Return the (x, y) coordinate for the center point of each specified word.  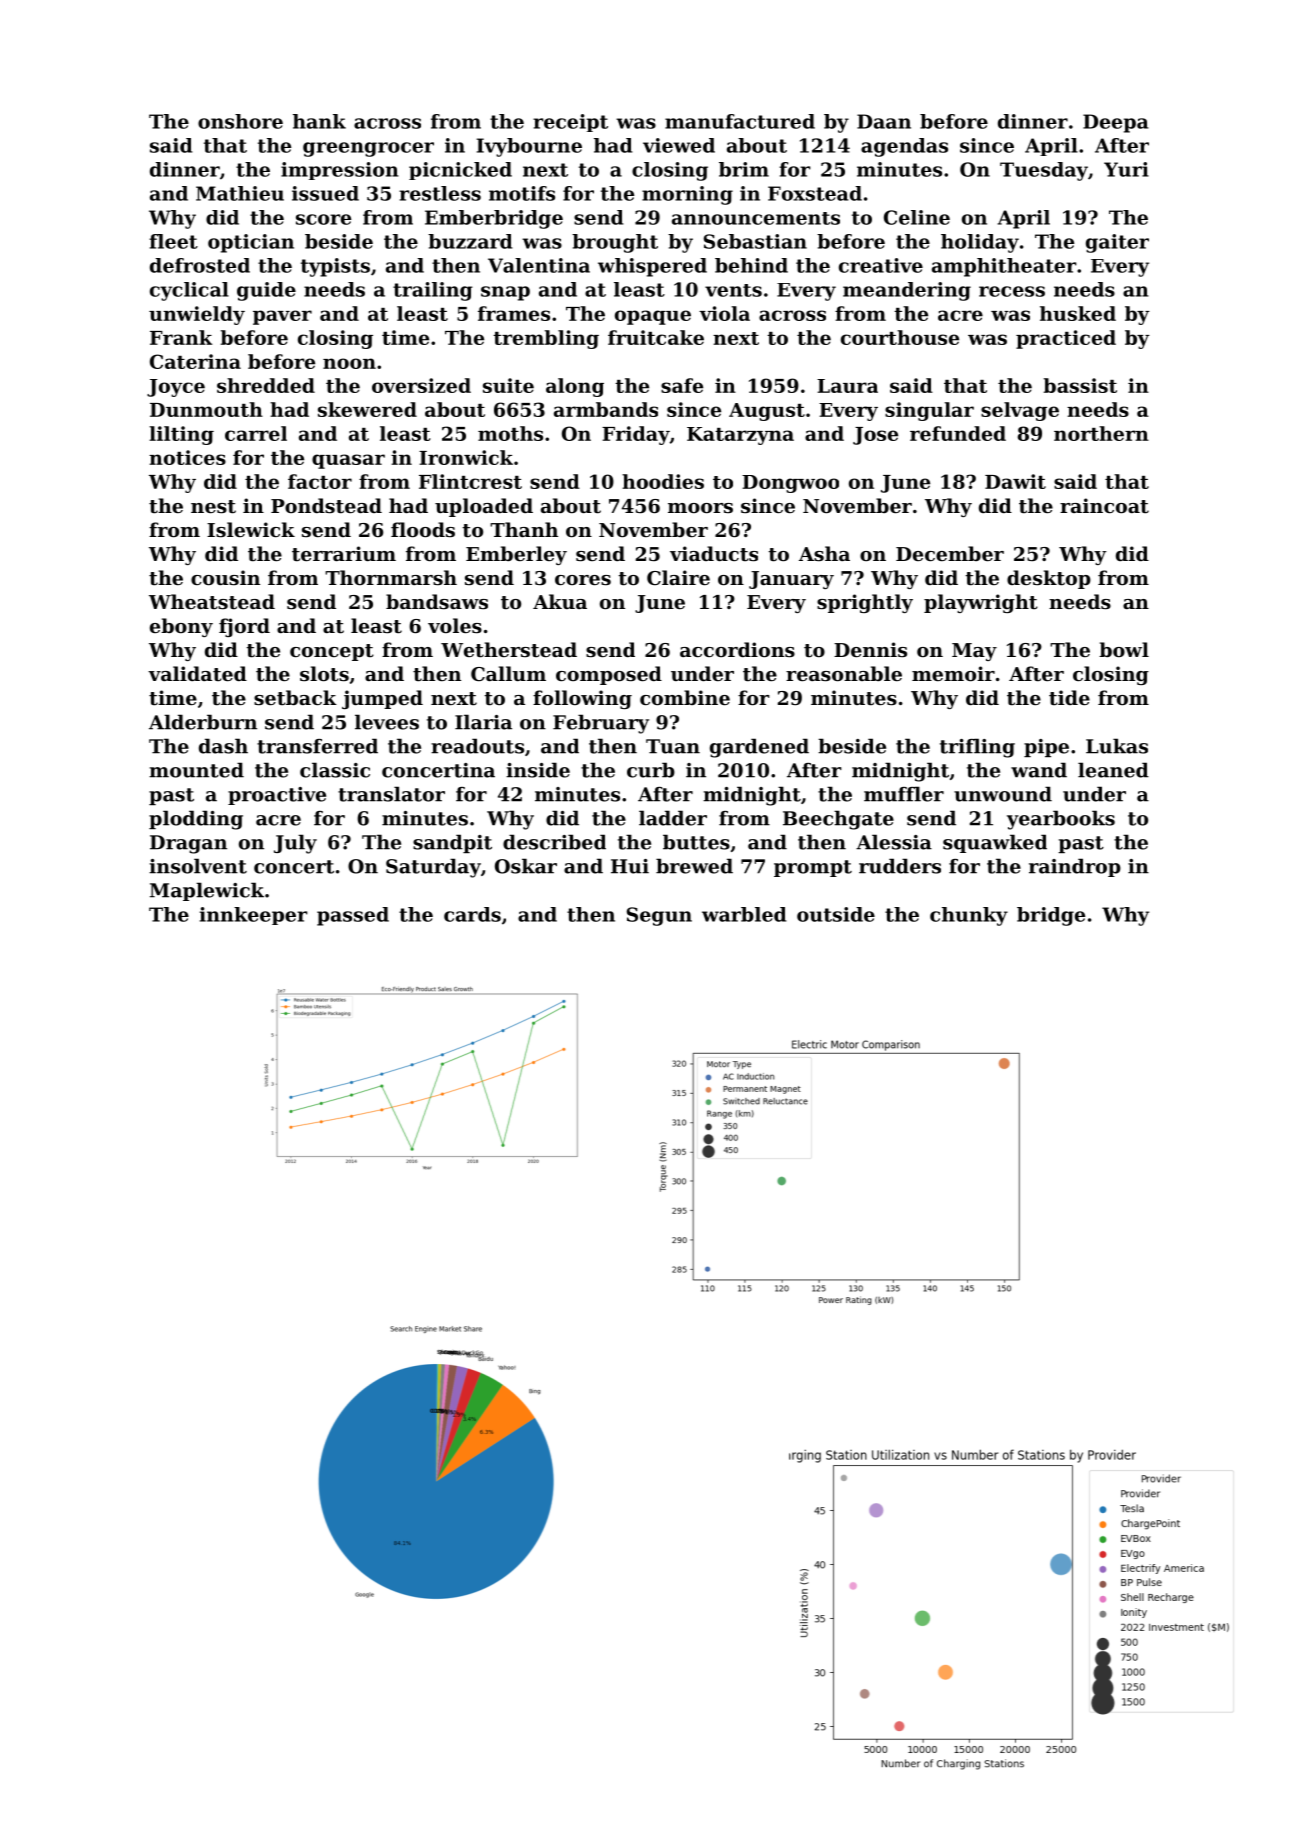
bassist (1080, 385)
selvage (1020, 411)
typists (335, 267)
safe (682, 385)
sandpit (452, 843)
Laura (847, 386)
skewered (367, 409)
